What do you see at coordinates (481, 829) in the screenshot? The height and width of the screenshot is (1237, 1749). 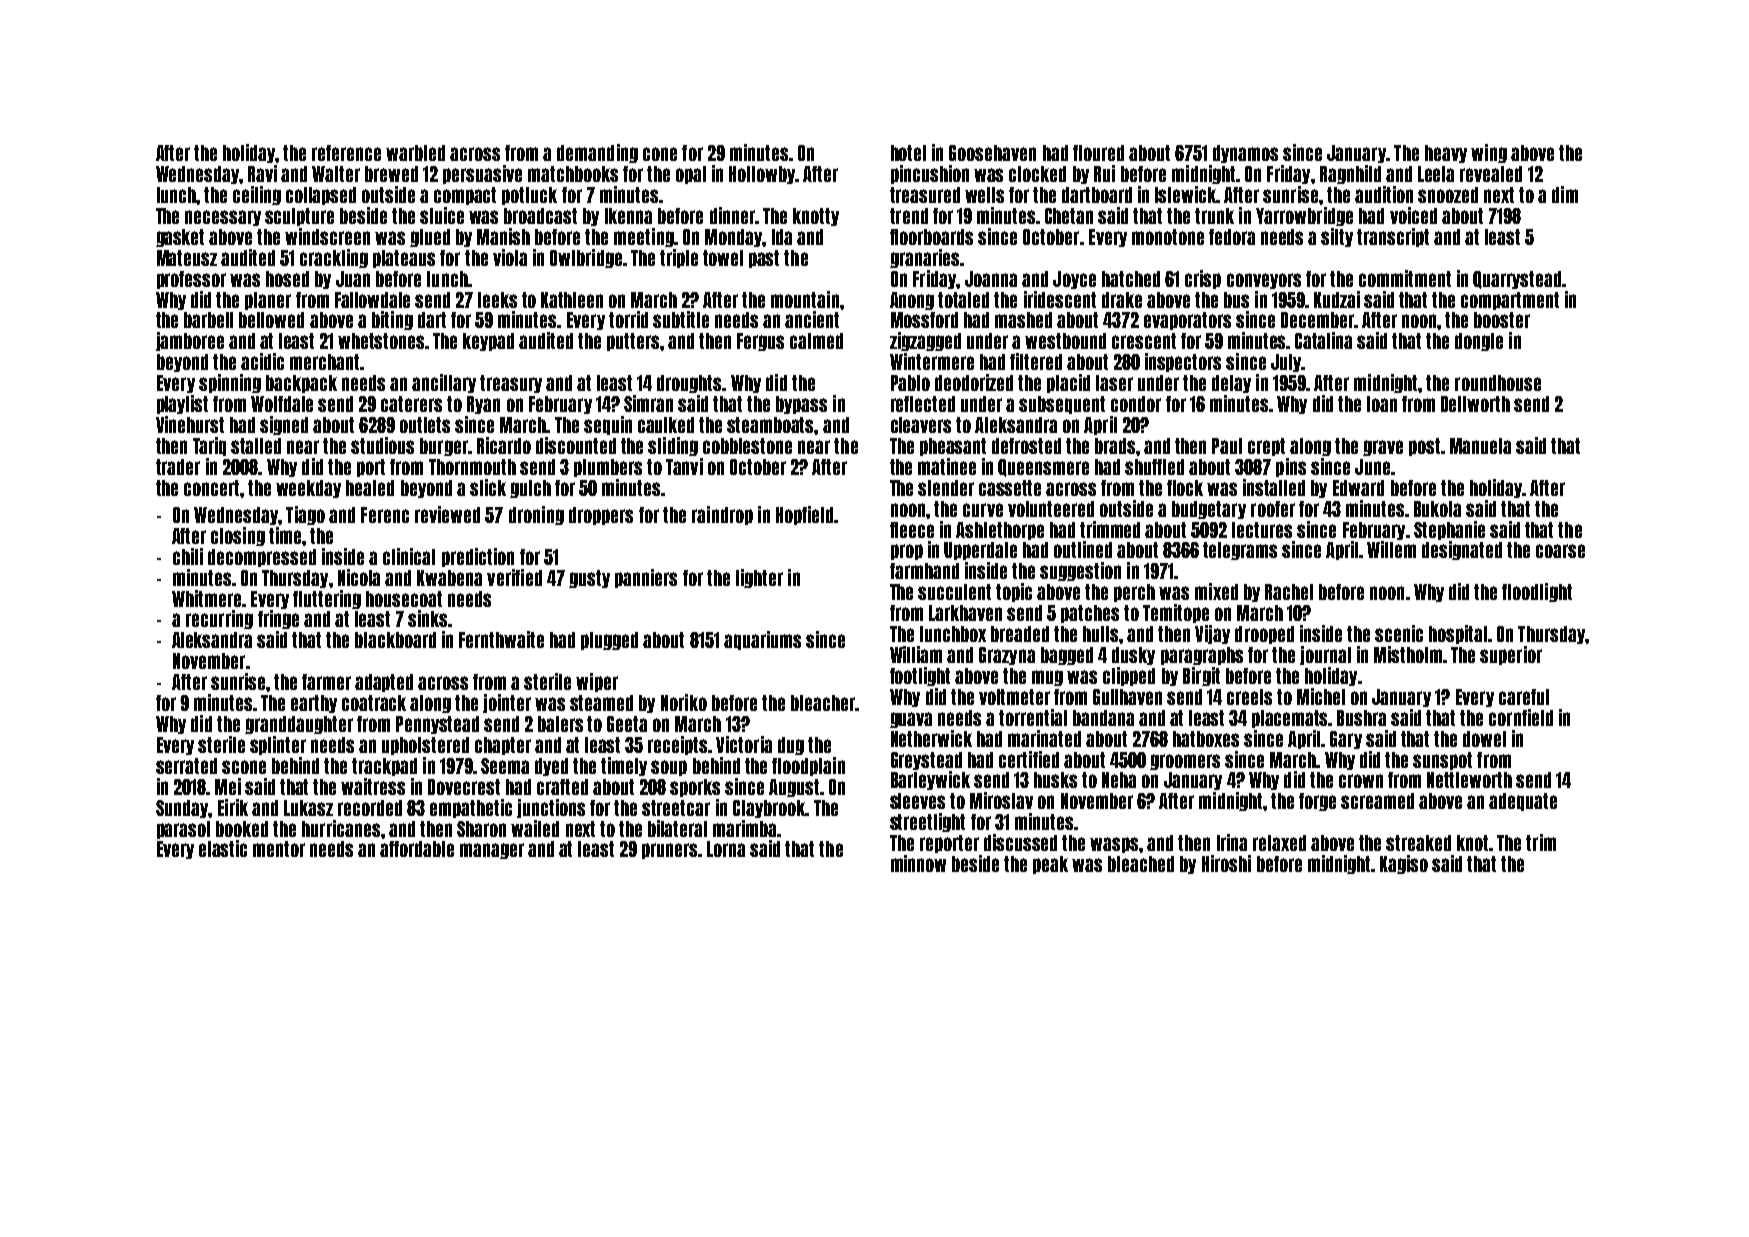 I see `Sharon` at bounding box center [481, 829].
